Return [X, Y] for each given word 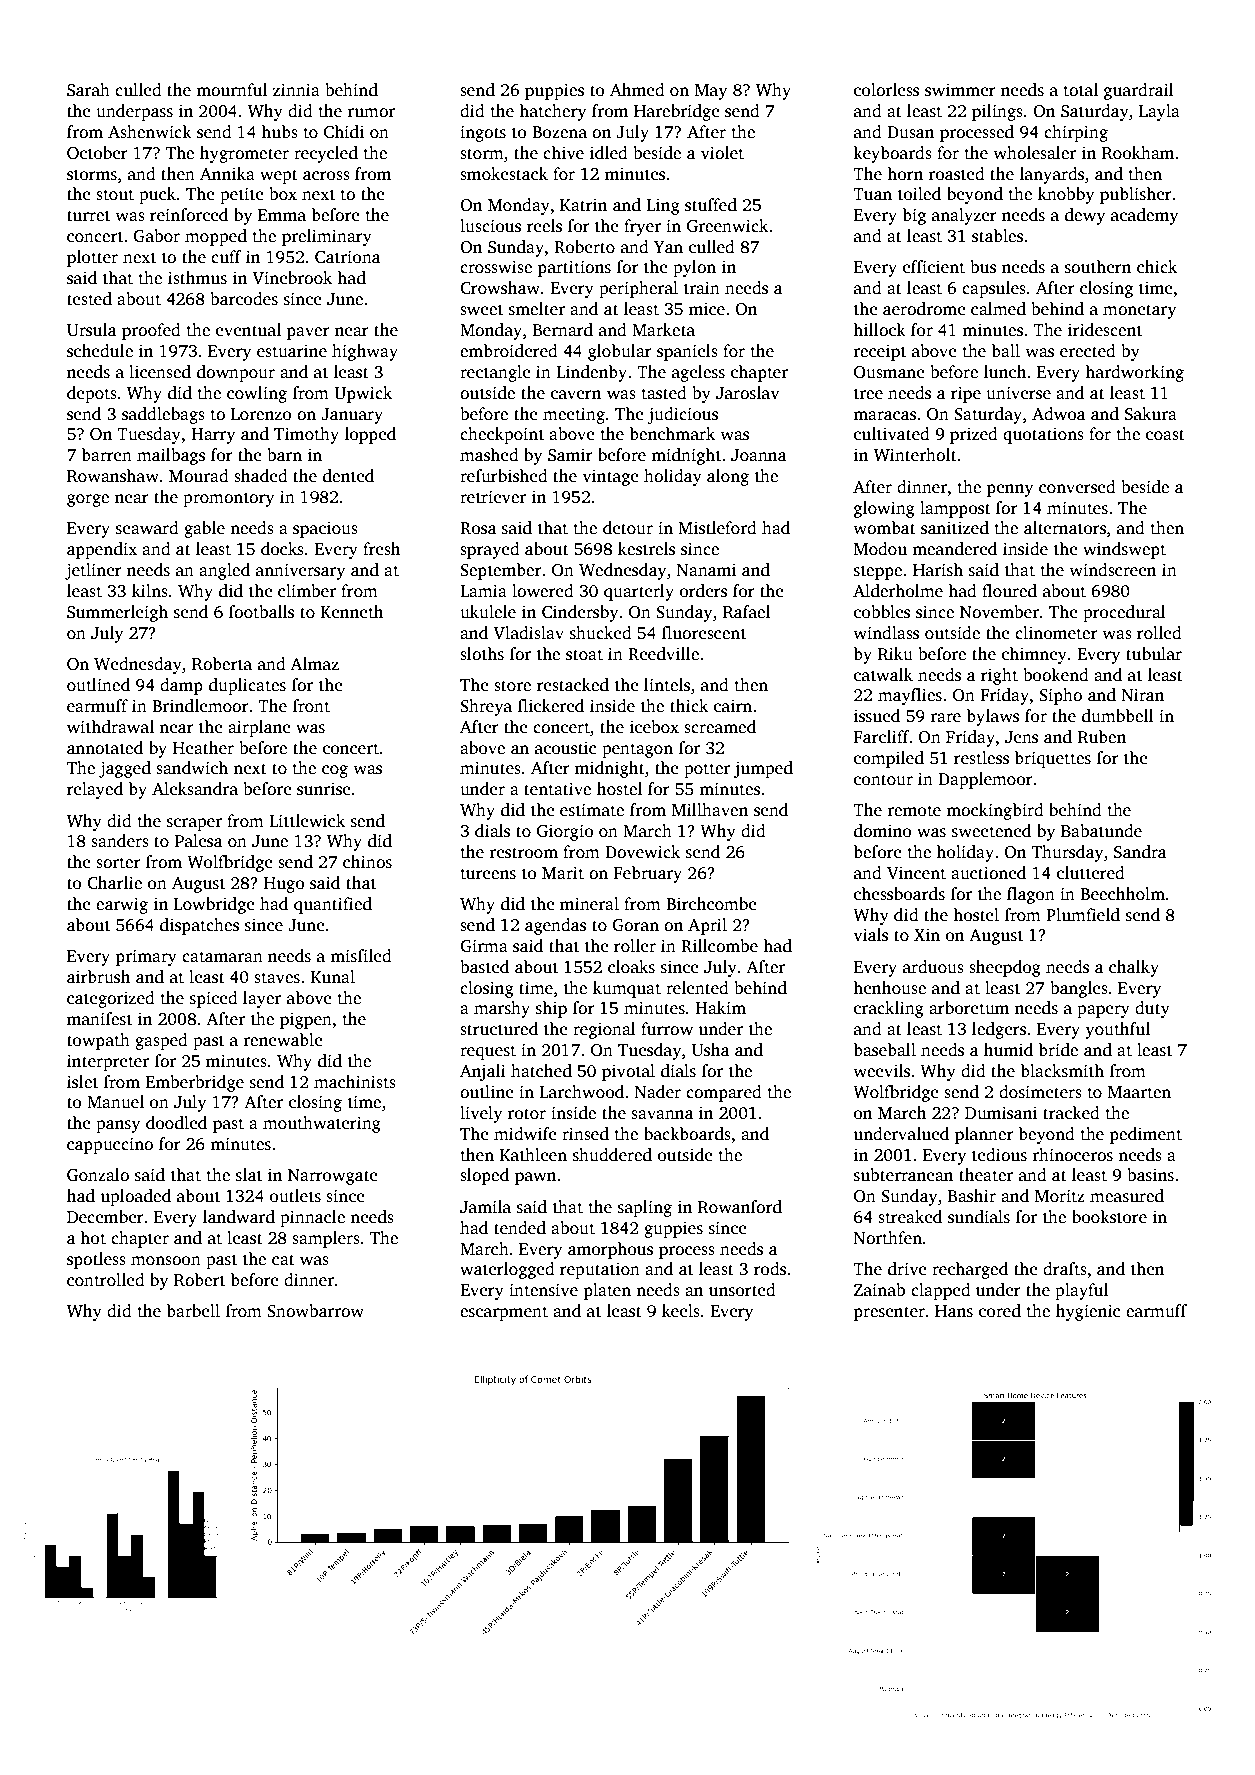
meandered [954, 549]
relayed [95, 790]
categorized [111, 999]
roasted [957, 174]
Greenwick [727, 226]
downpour [236, 373]
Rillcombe [719, 946]
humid [1008, 1050]
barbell [193, 1310]
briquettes [1053, 759]
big [914, 216]
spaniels [687, 352]
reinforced [189, 215]
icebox [654, 727]
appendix [102, 550]
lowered [543, 591]
